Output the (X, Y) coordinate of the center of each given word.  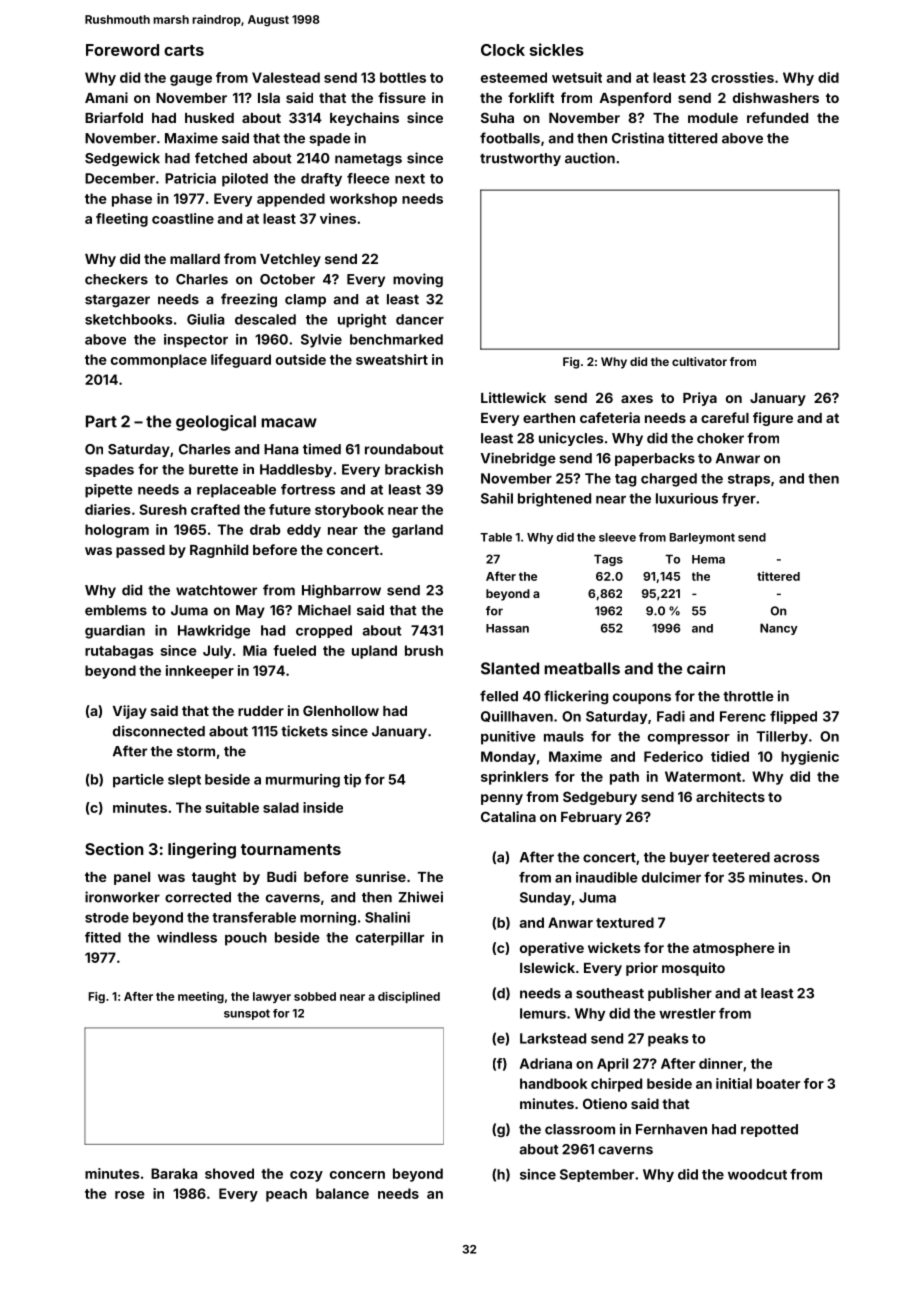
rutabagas (119, 652)
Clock (503, 50)
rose (130, 1195)
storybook (349, 511)
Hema (708, 559)
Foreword (122, 50)
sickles (557, 49)
